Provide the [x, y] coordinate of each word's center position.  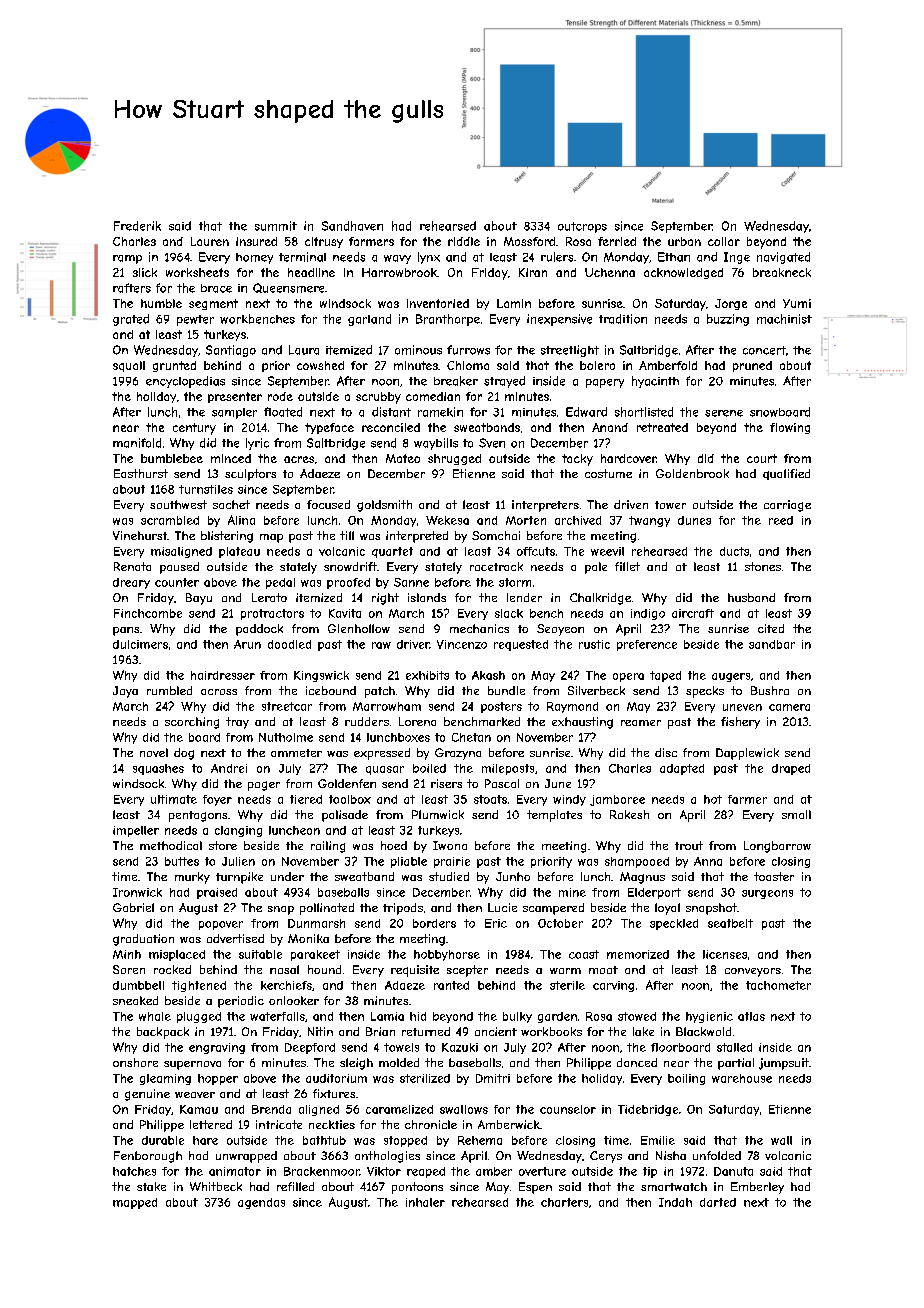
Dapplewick [747, 754]
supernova [192, 1065]
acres [299, 459]
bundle [506, 690]
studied [449, 876]
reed [781, 520]
